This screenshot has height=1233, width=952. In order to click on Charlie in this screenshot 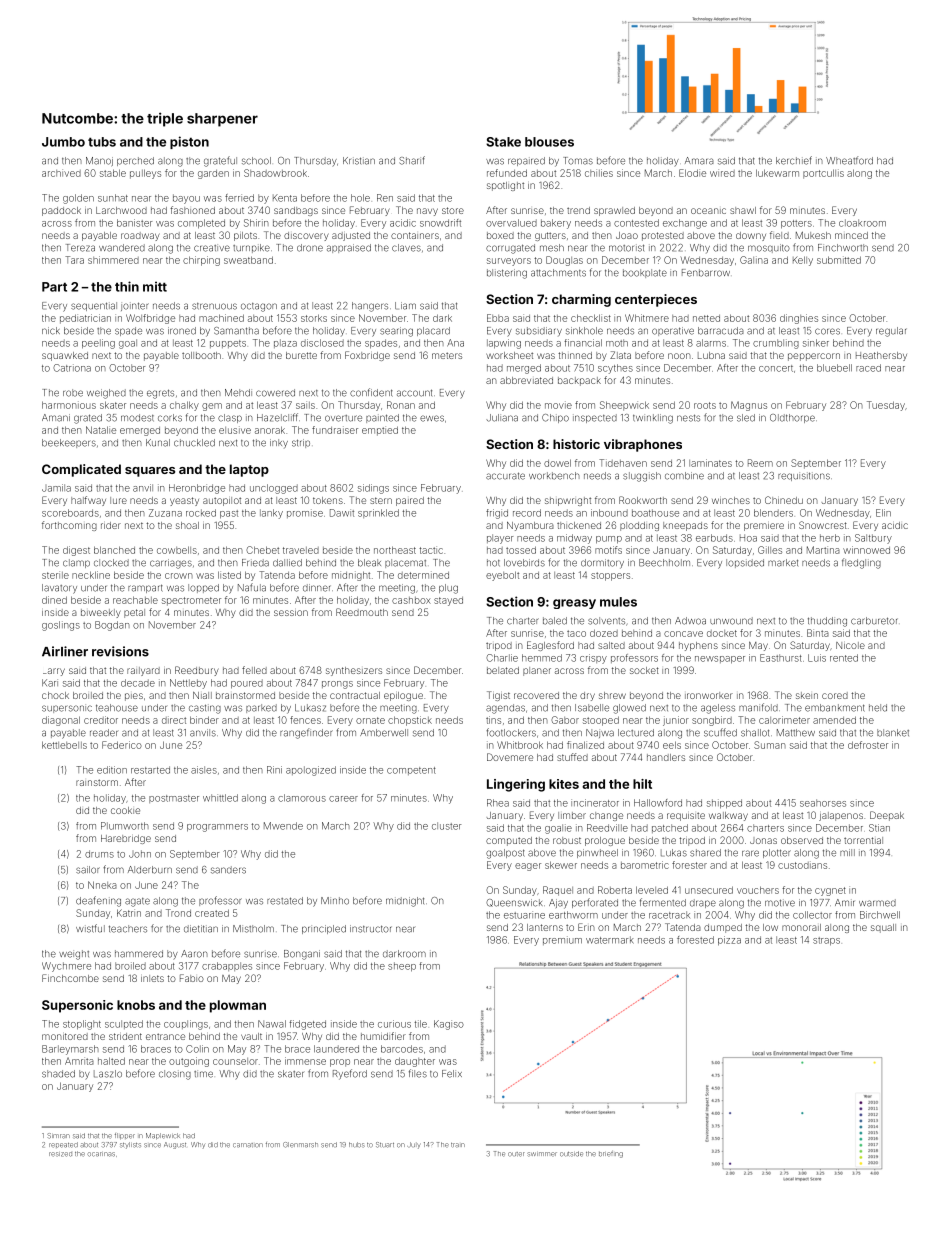, I will do `click(502, 658)`.
